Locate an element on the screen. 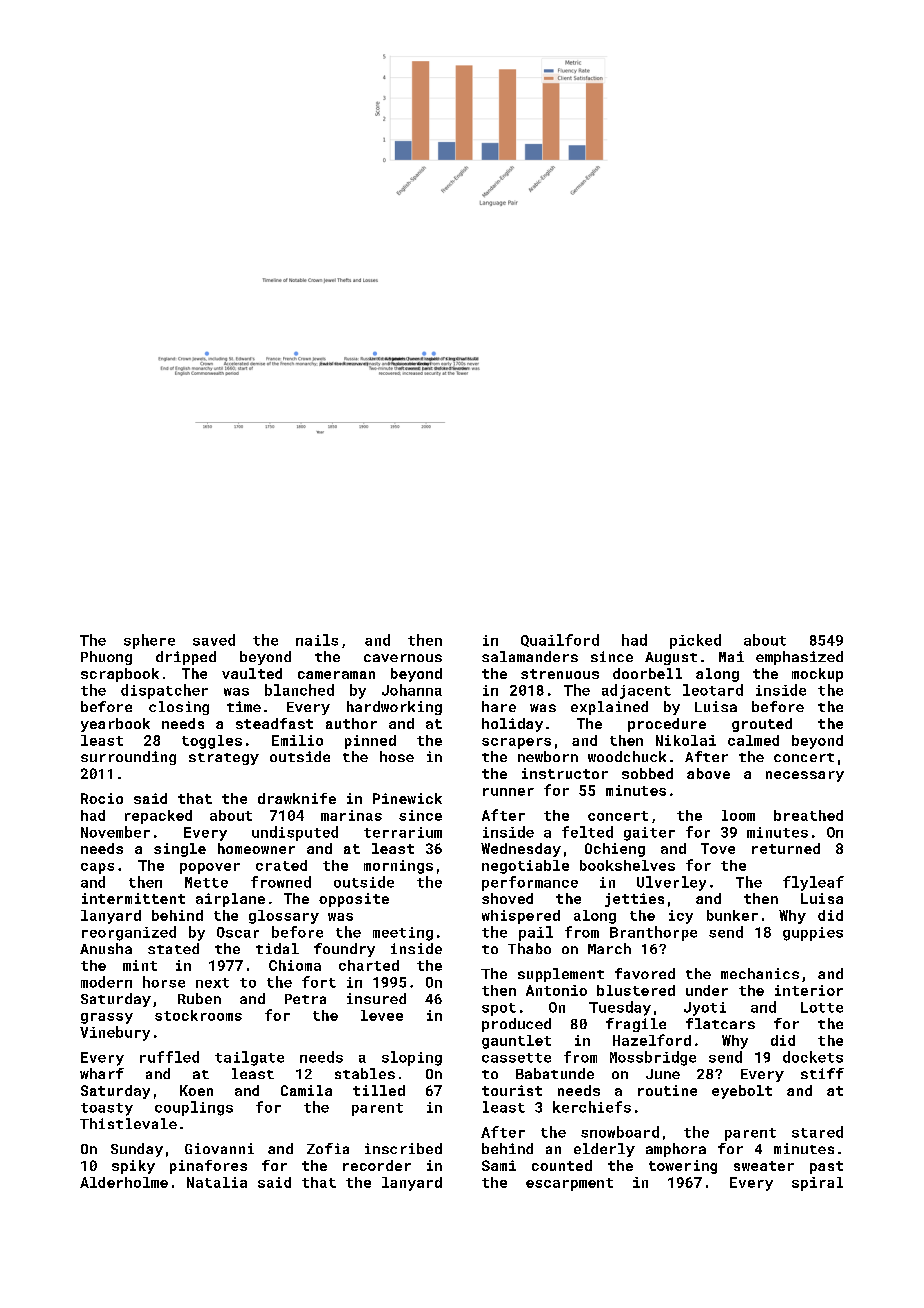  icy is located at coordinates (681, 917).
